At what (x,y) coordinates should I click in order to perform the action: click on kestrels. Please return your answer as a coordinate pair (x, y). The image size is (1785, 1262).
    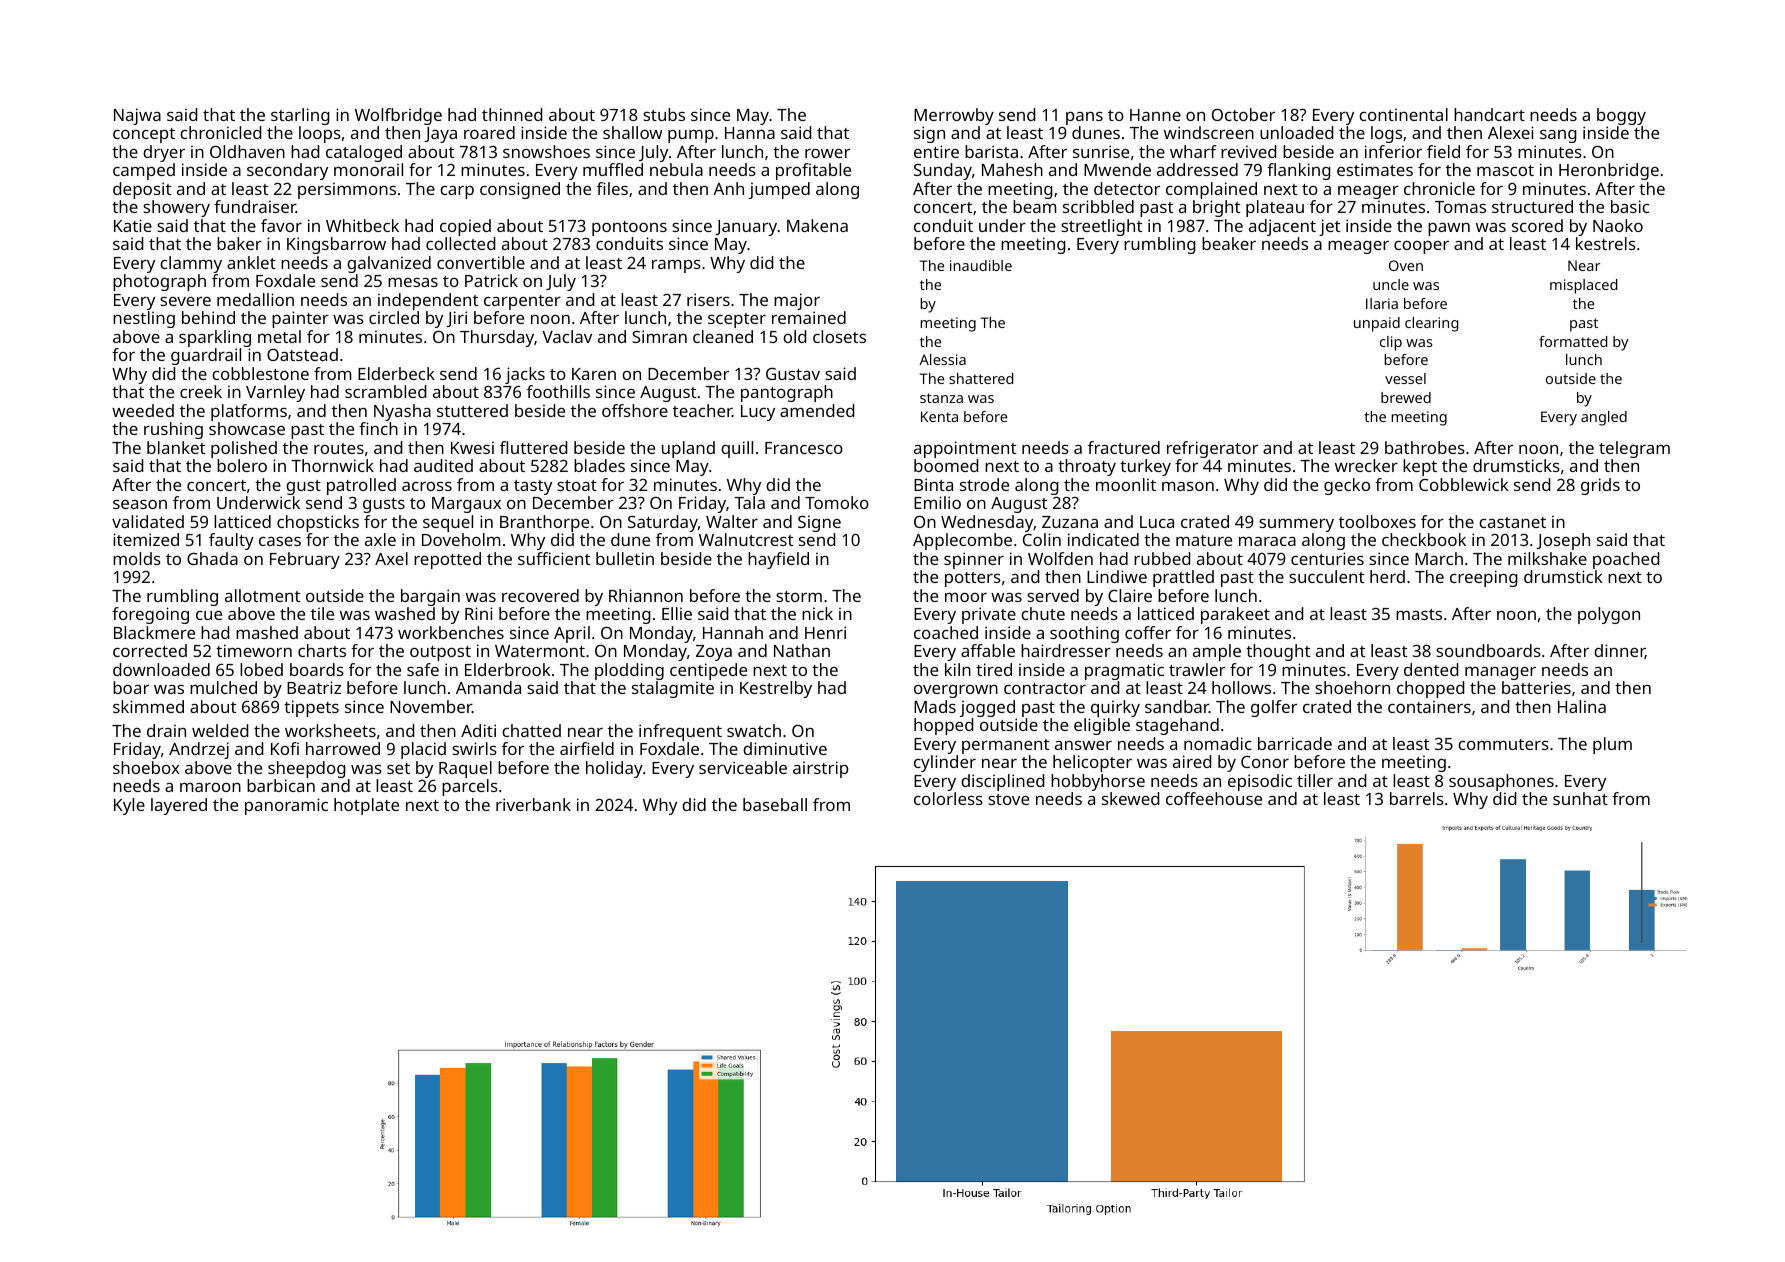
    Looking at the image, I should click on (1606, 243).
